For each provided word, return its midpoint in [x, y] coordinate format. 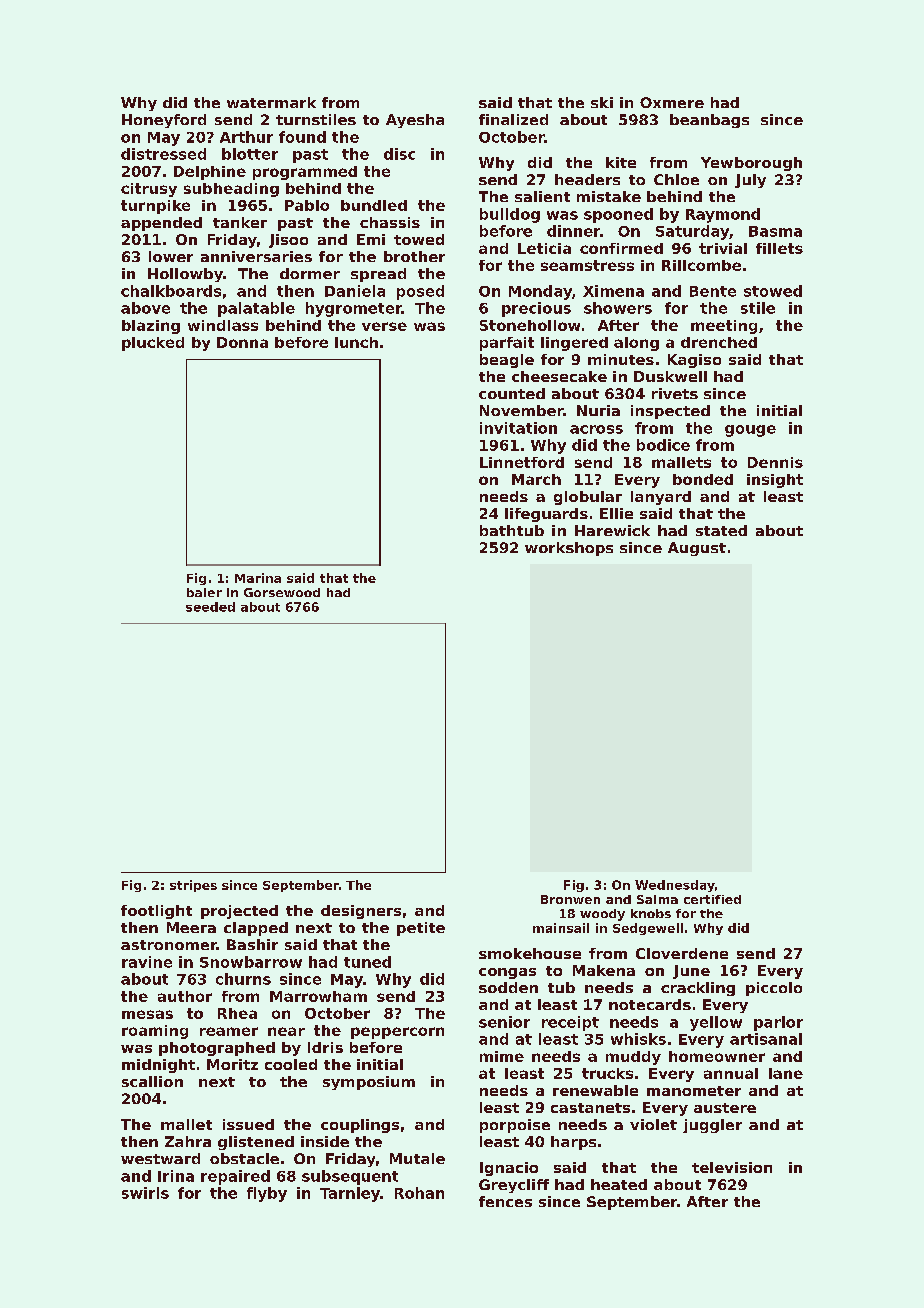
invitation [518, 428]
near [286, 1031]
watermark [271, 102]
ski [602, 102]
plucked [153, 344]
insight [775, 481]
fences [505, 1201]
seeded [210, 607]
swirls [145, 1193]
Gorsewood [282, 592]
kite [621, 162]
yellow [716, 1023]
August [697, 549]
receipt [570, 1023]
